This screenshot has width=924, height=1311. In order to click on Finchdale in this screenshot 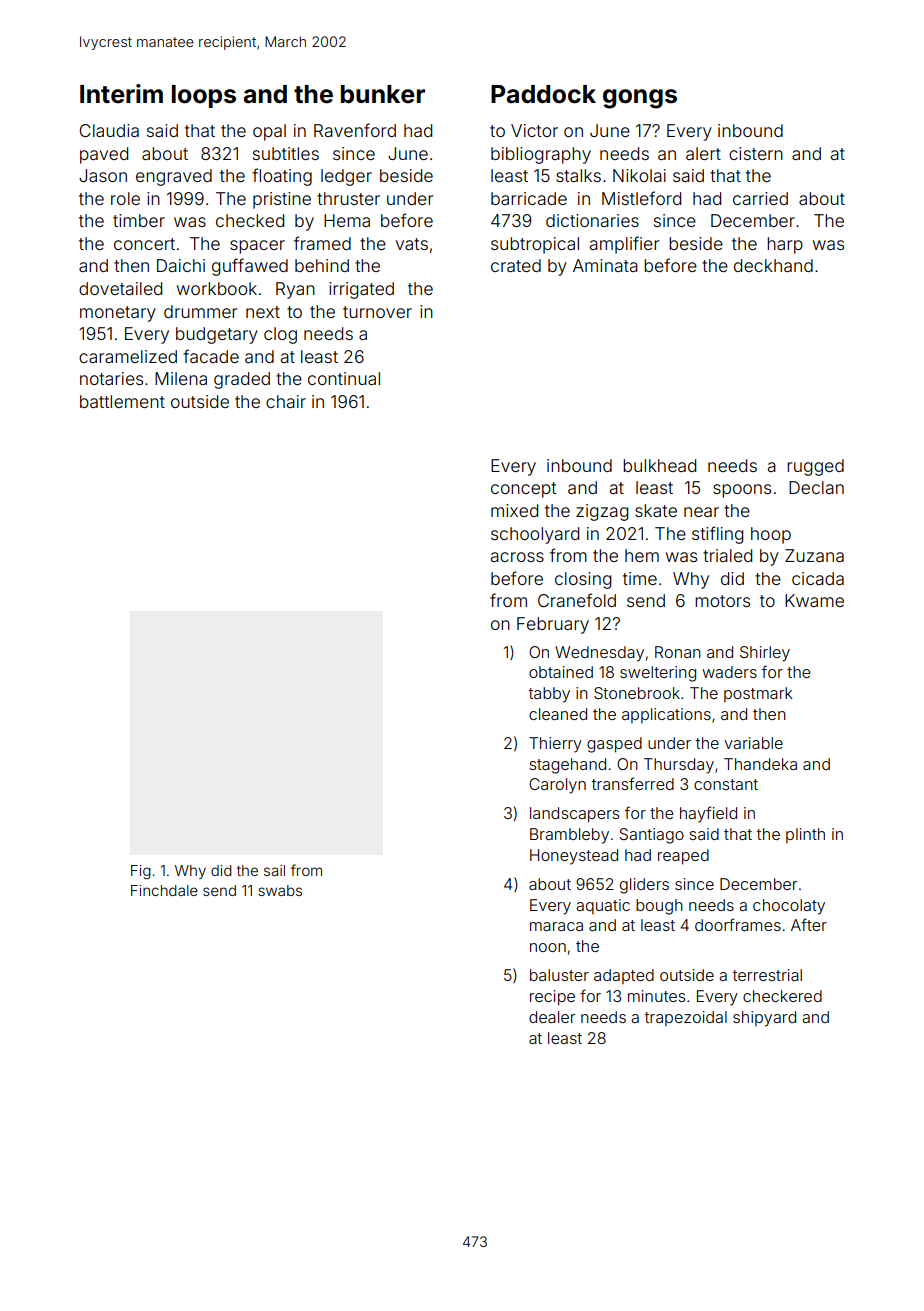, I will do `click(164, 890)`.
